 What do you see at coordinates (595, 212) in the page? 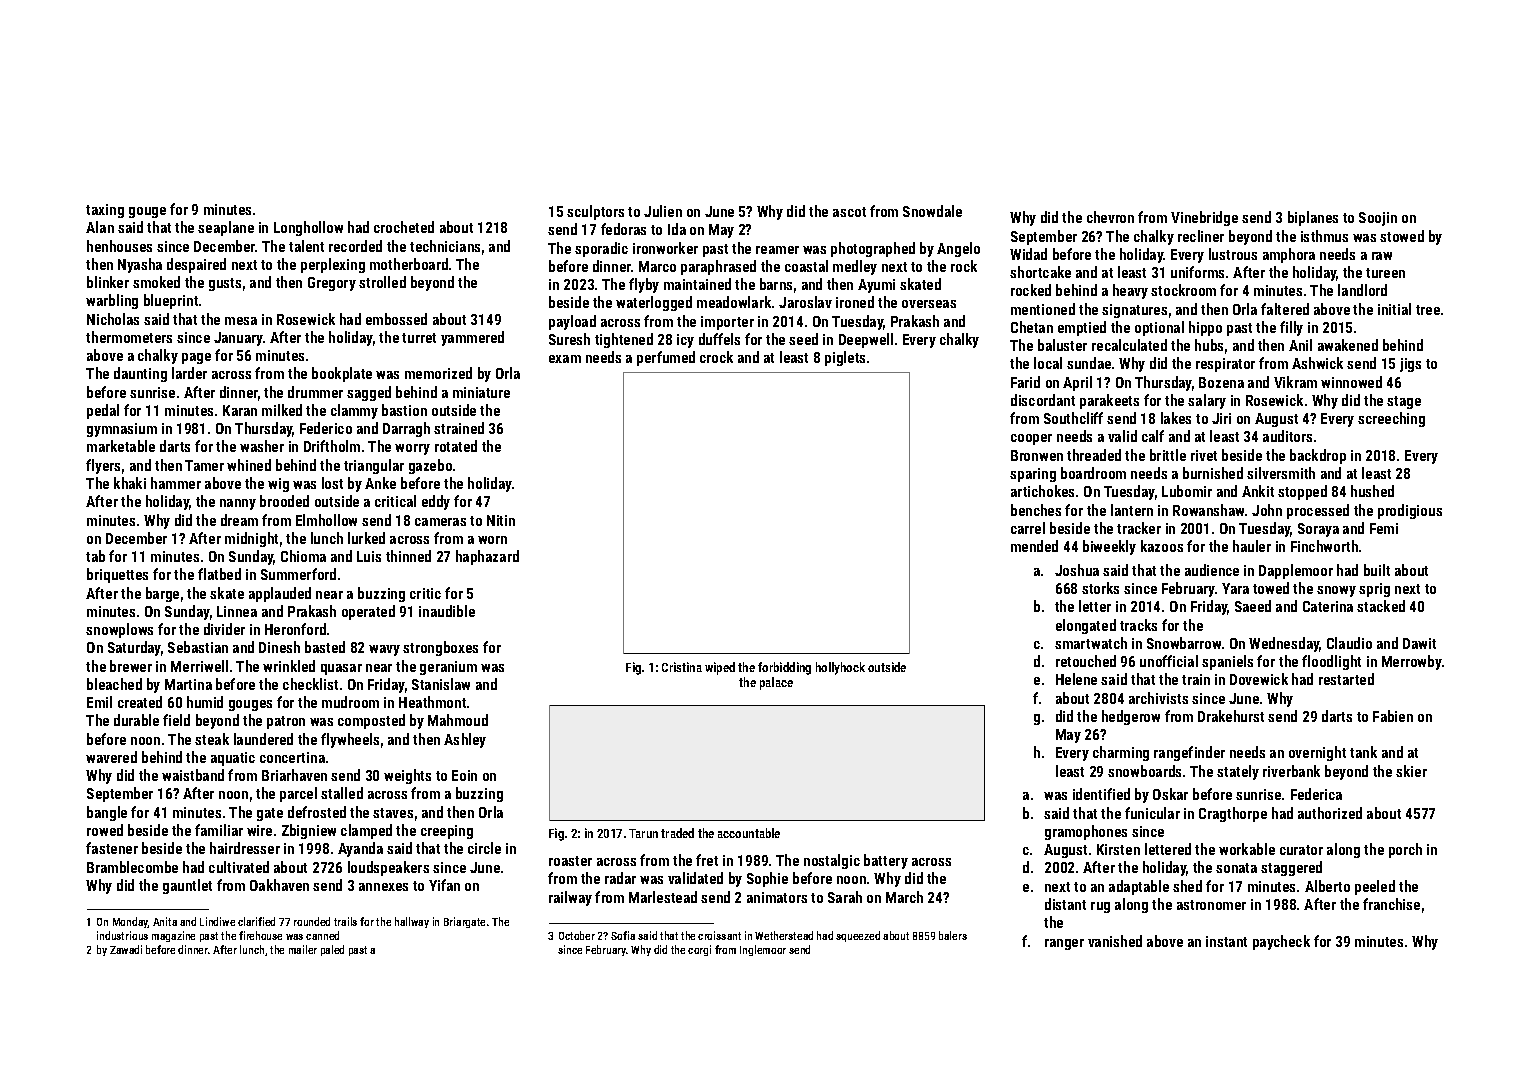
I see `sculptors` at bounding box center [595, 212].
